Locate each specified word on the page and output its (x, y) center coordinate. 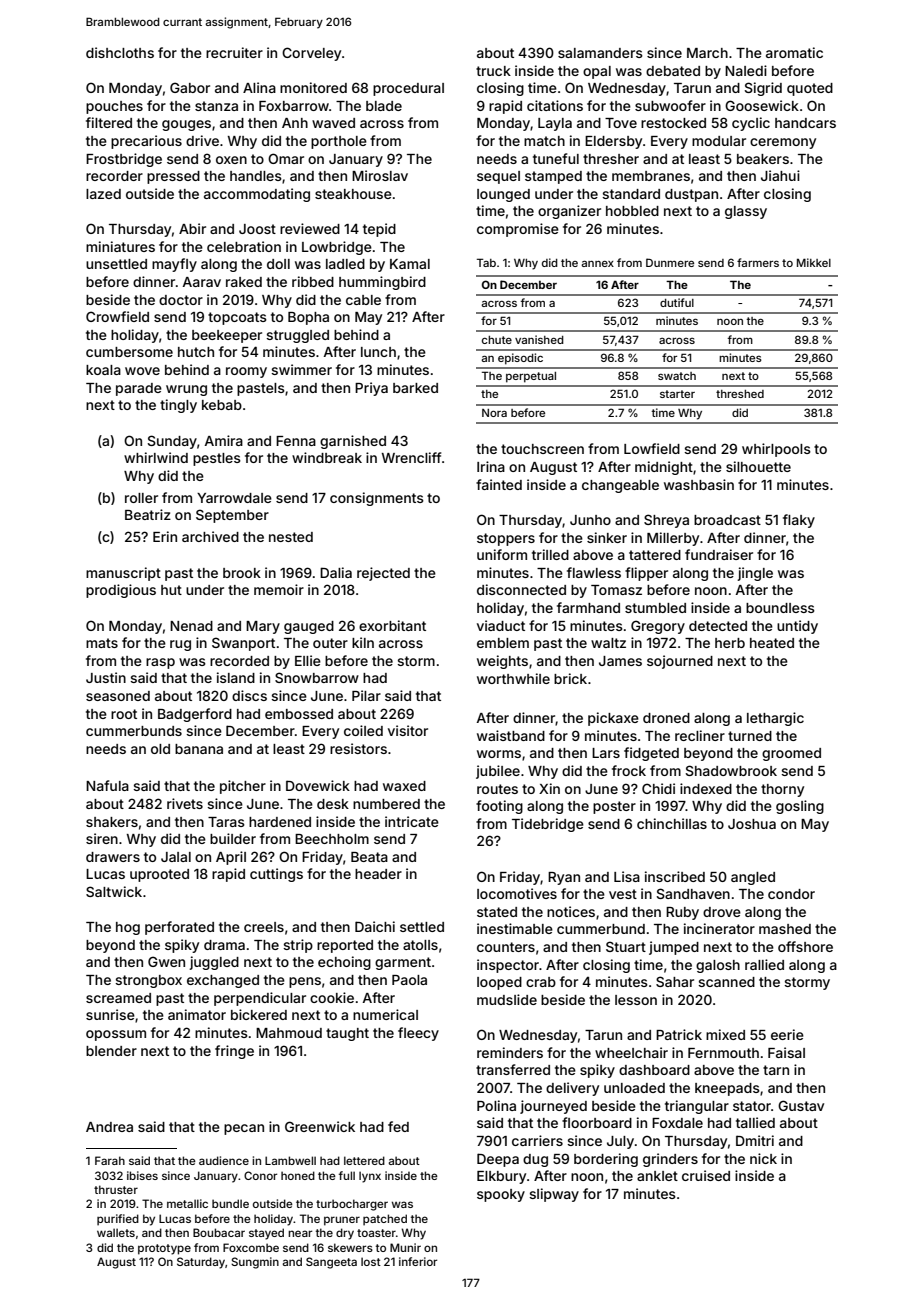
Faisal (786, 1052)
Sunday (172, 442)
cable (363, 300)
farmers (758, 262)
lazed (103, 194)
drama (224, 945)
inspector (508, 966)
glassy (746, 212)
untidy (797, 627)
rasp (160, 663)
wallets (116, 1232)
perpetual (531, 377)
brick (570, 678)
